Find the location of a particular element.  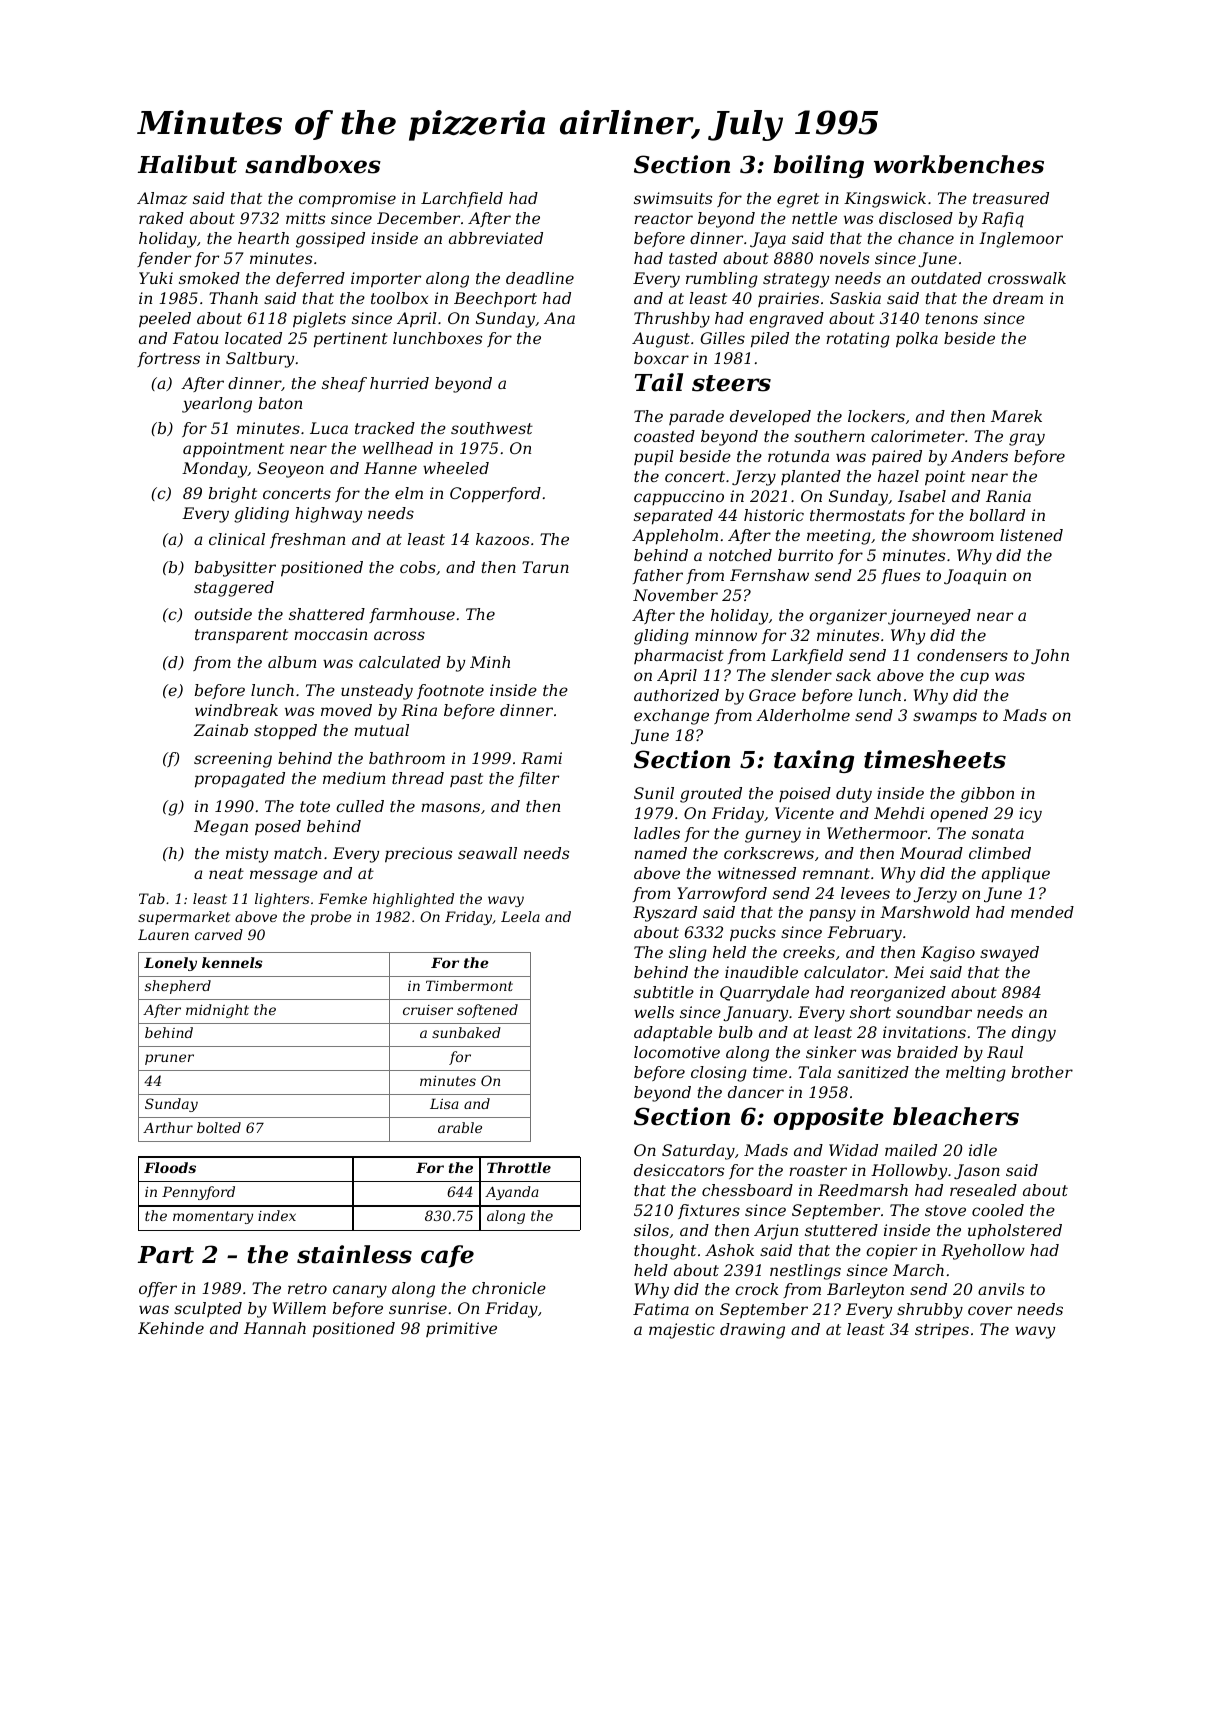

Saskia is located at coordinates (855, 298).
